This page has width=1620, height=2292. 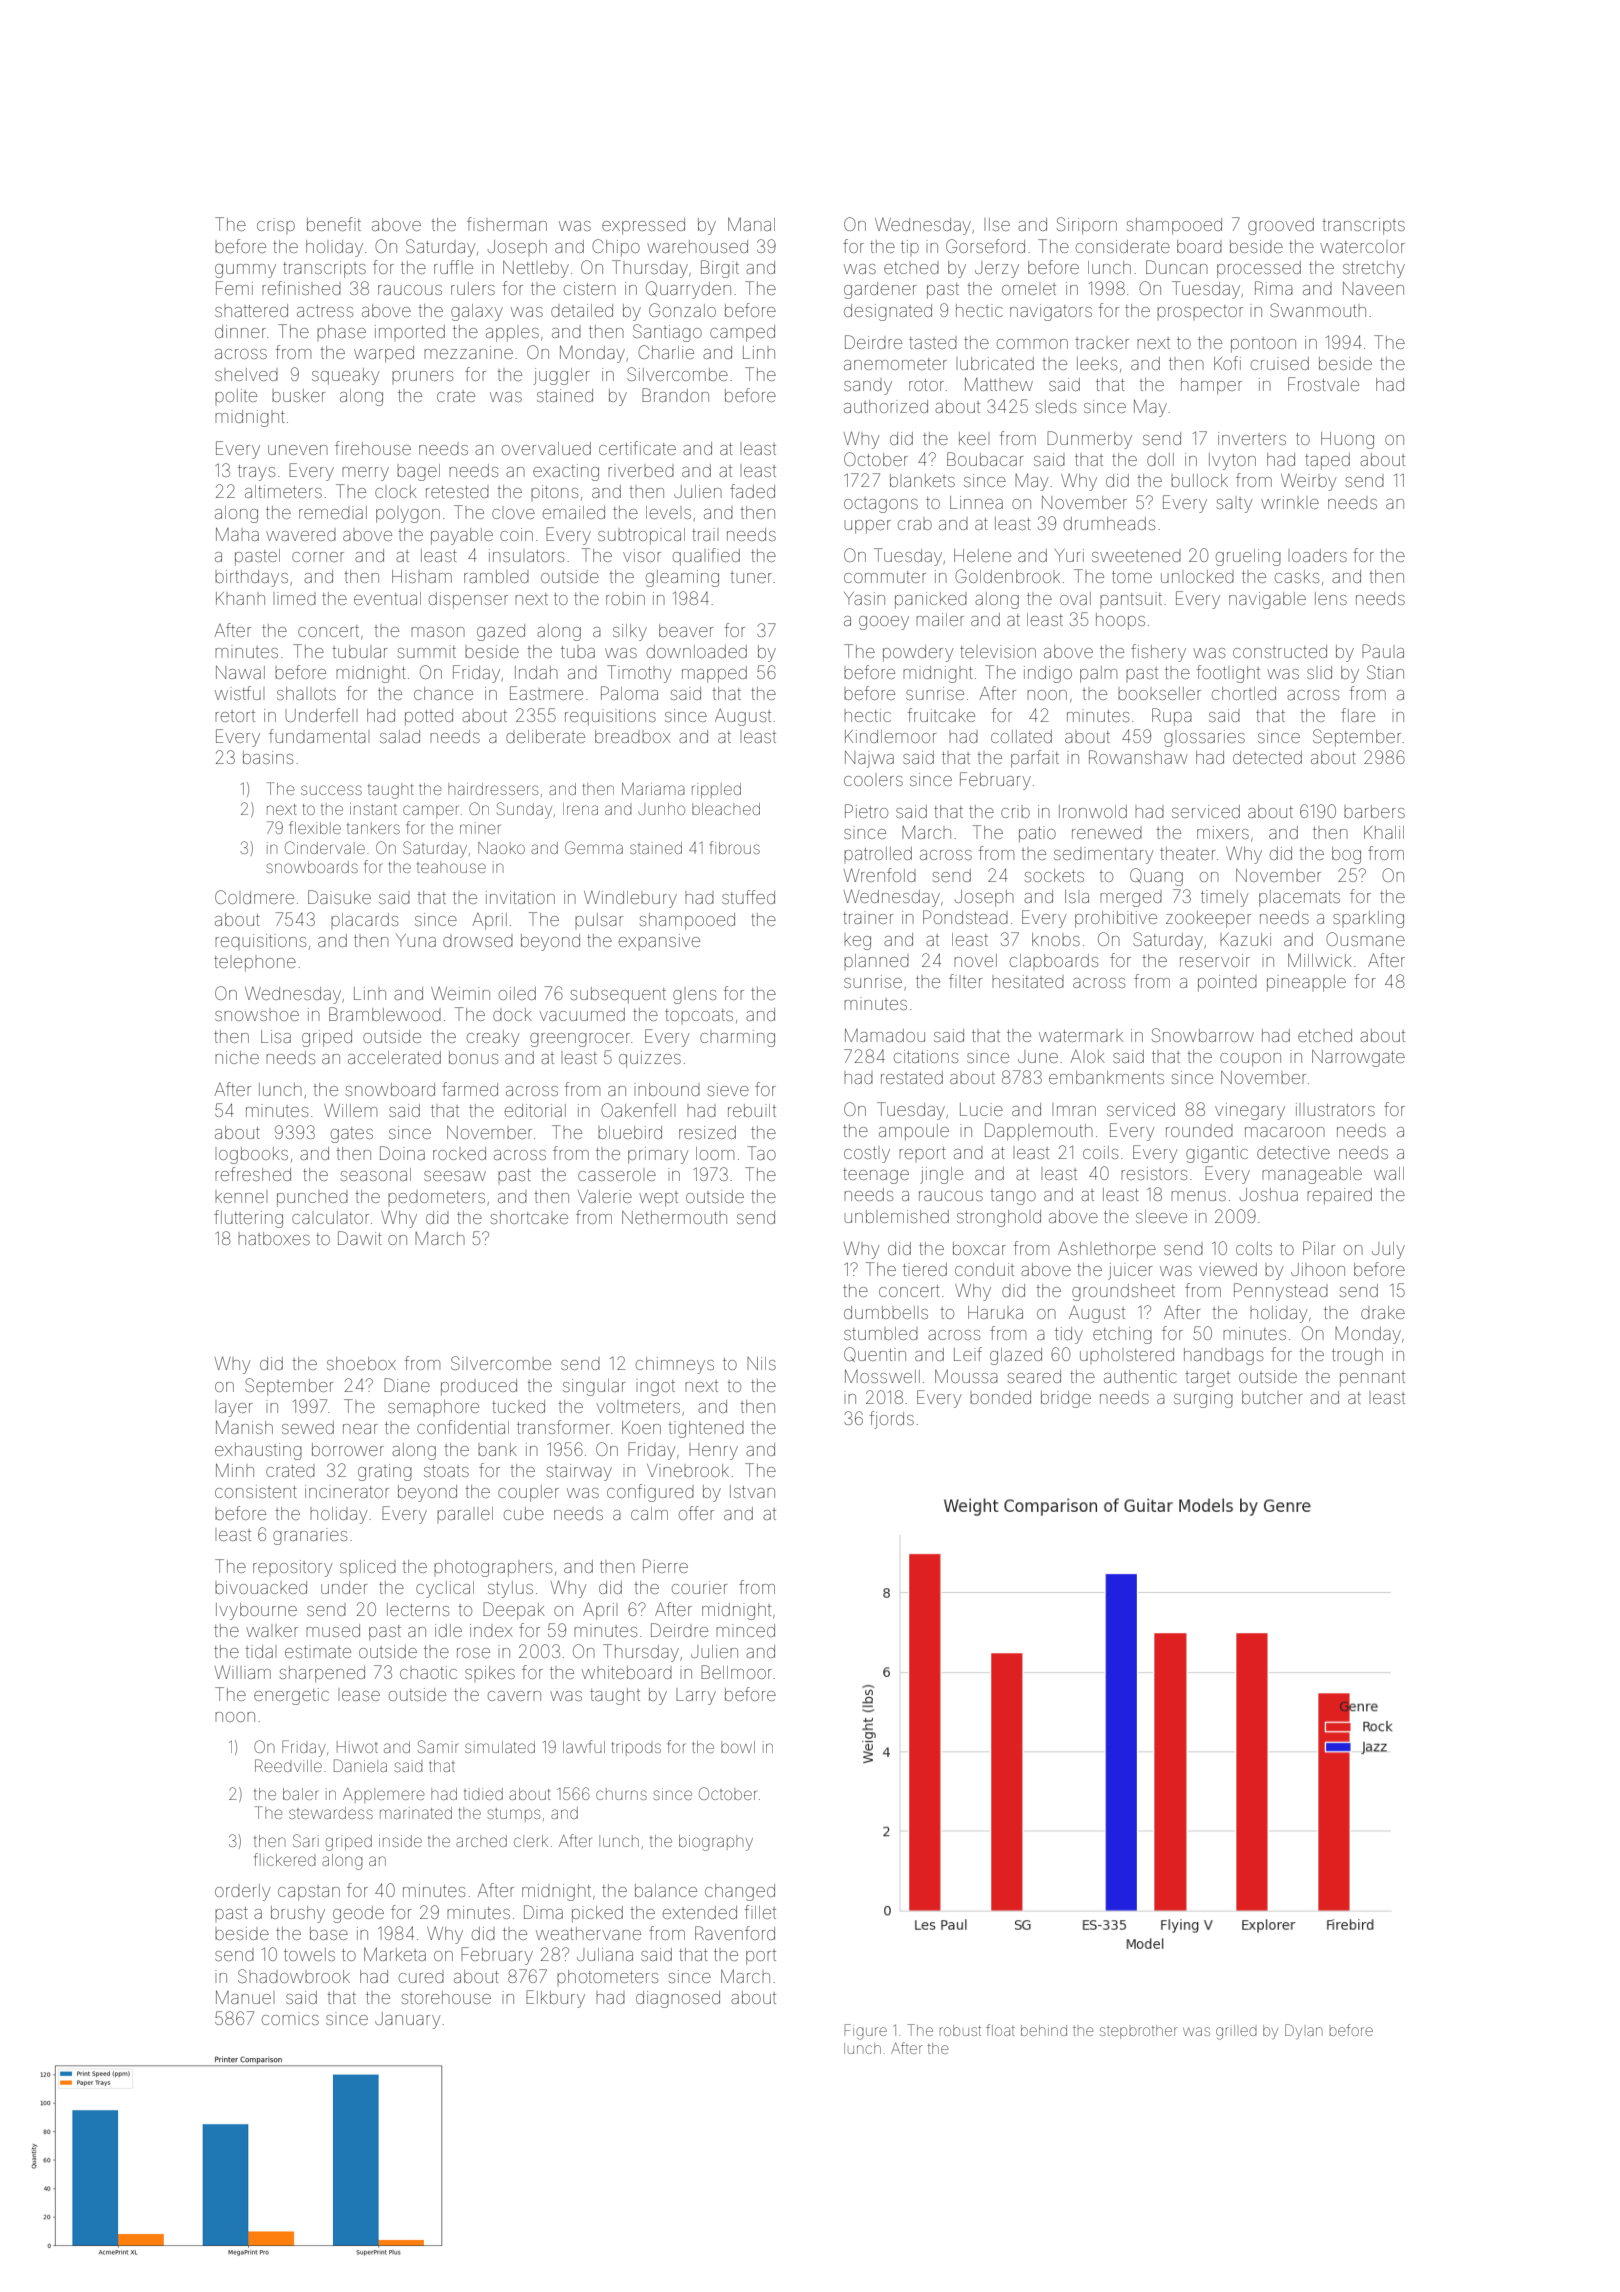 I want to click on storehouse, so click(x=446, y=1997).
